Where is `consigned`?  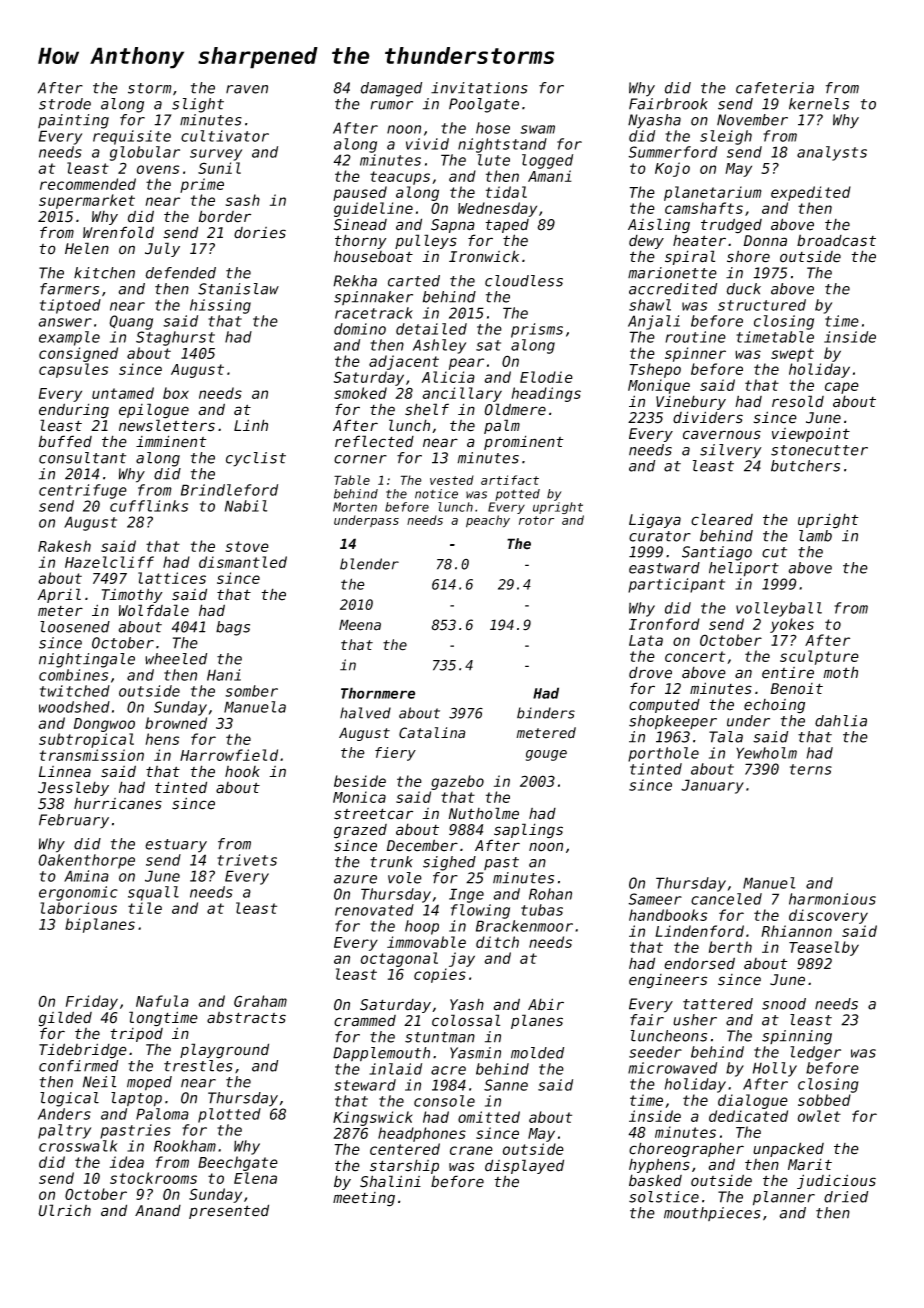 consigned is located at coordinates (78, 354).
